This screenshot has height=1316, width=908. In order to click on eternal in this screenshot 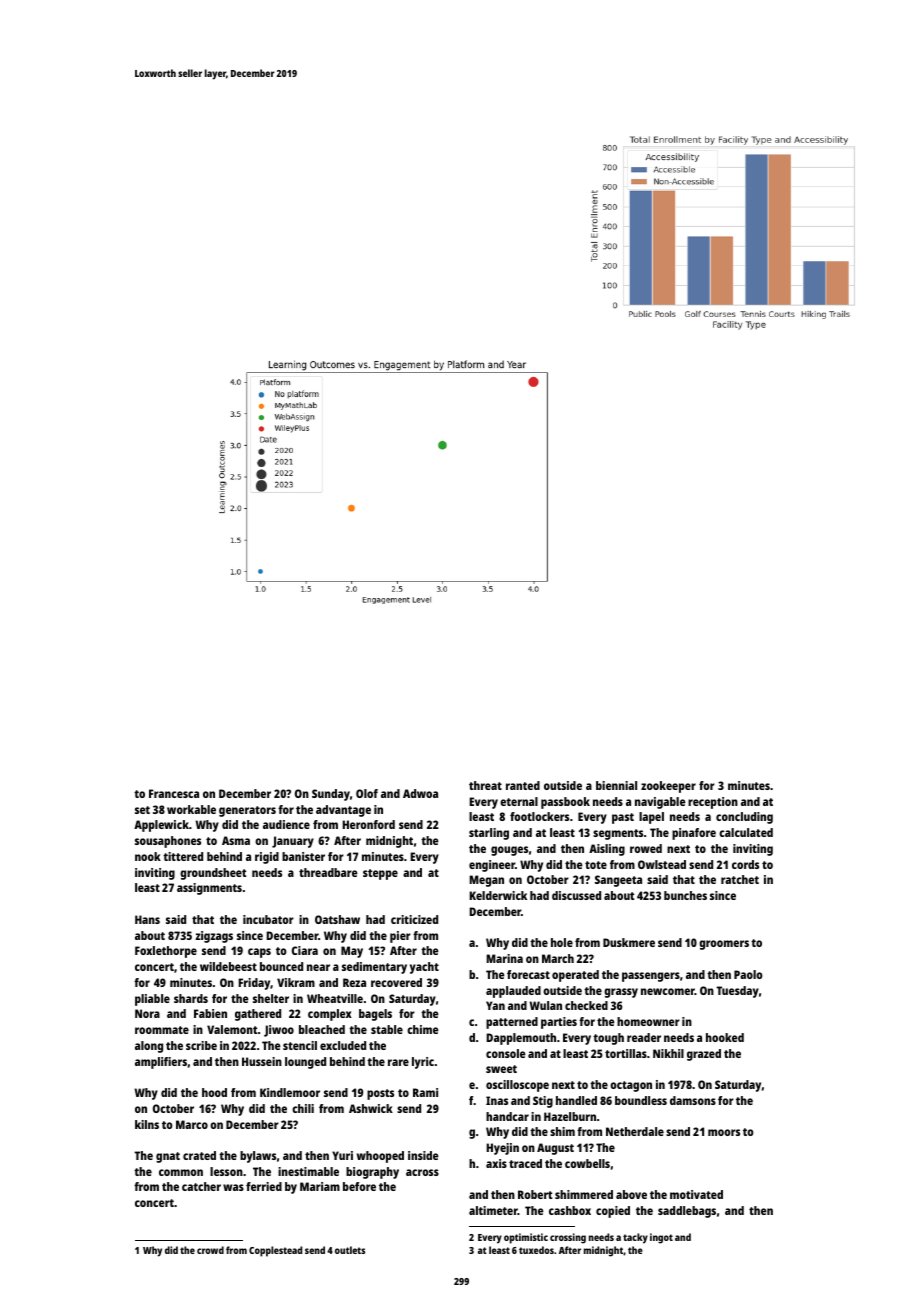, I will do `click(519, 801)`.
